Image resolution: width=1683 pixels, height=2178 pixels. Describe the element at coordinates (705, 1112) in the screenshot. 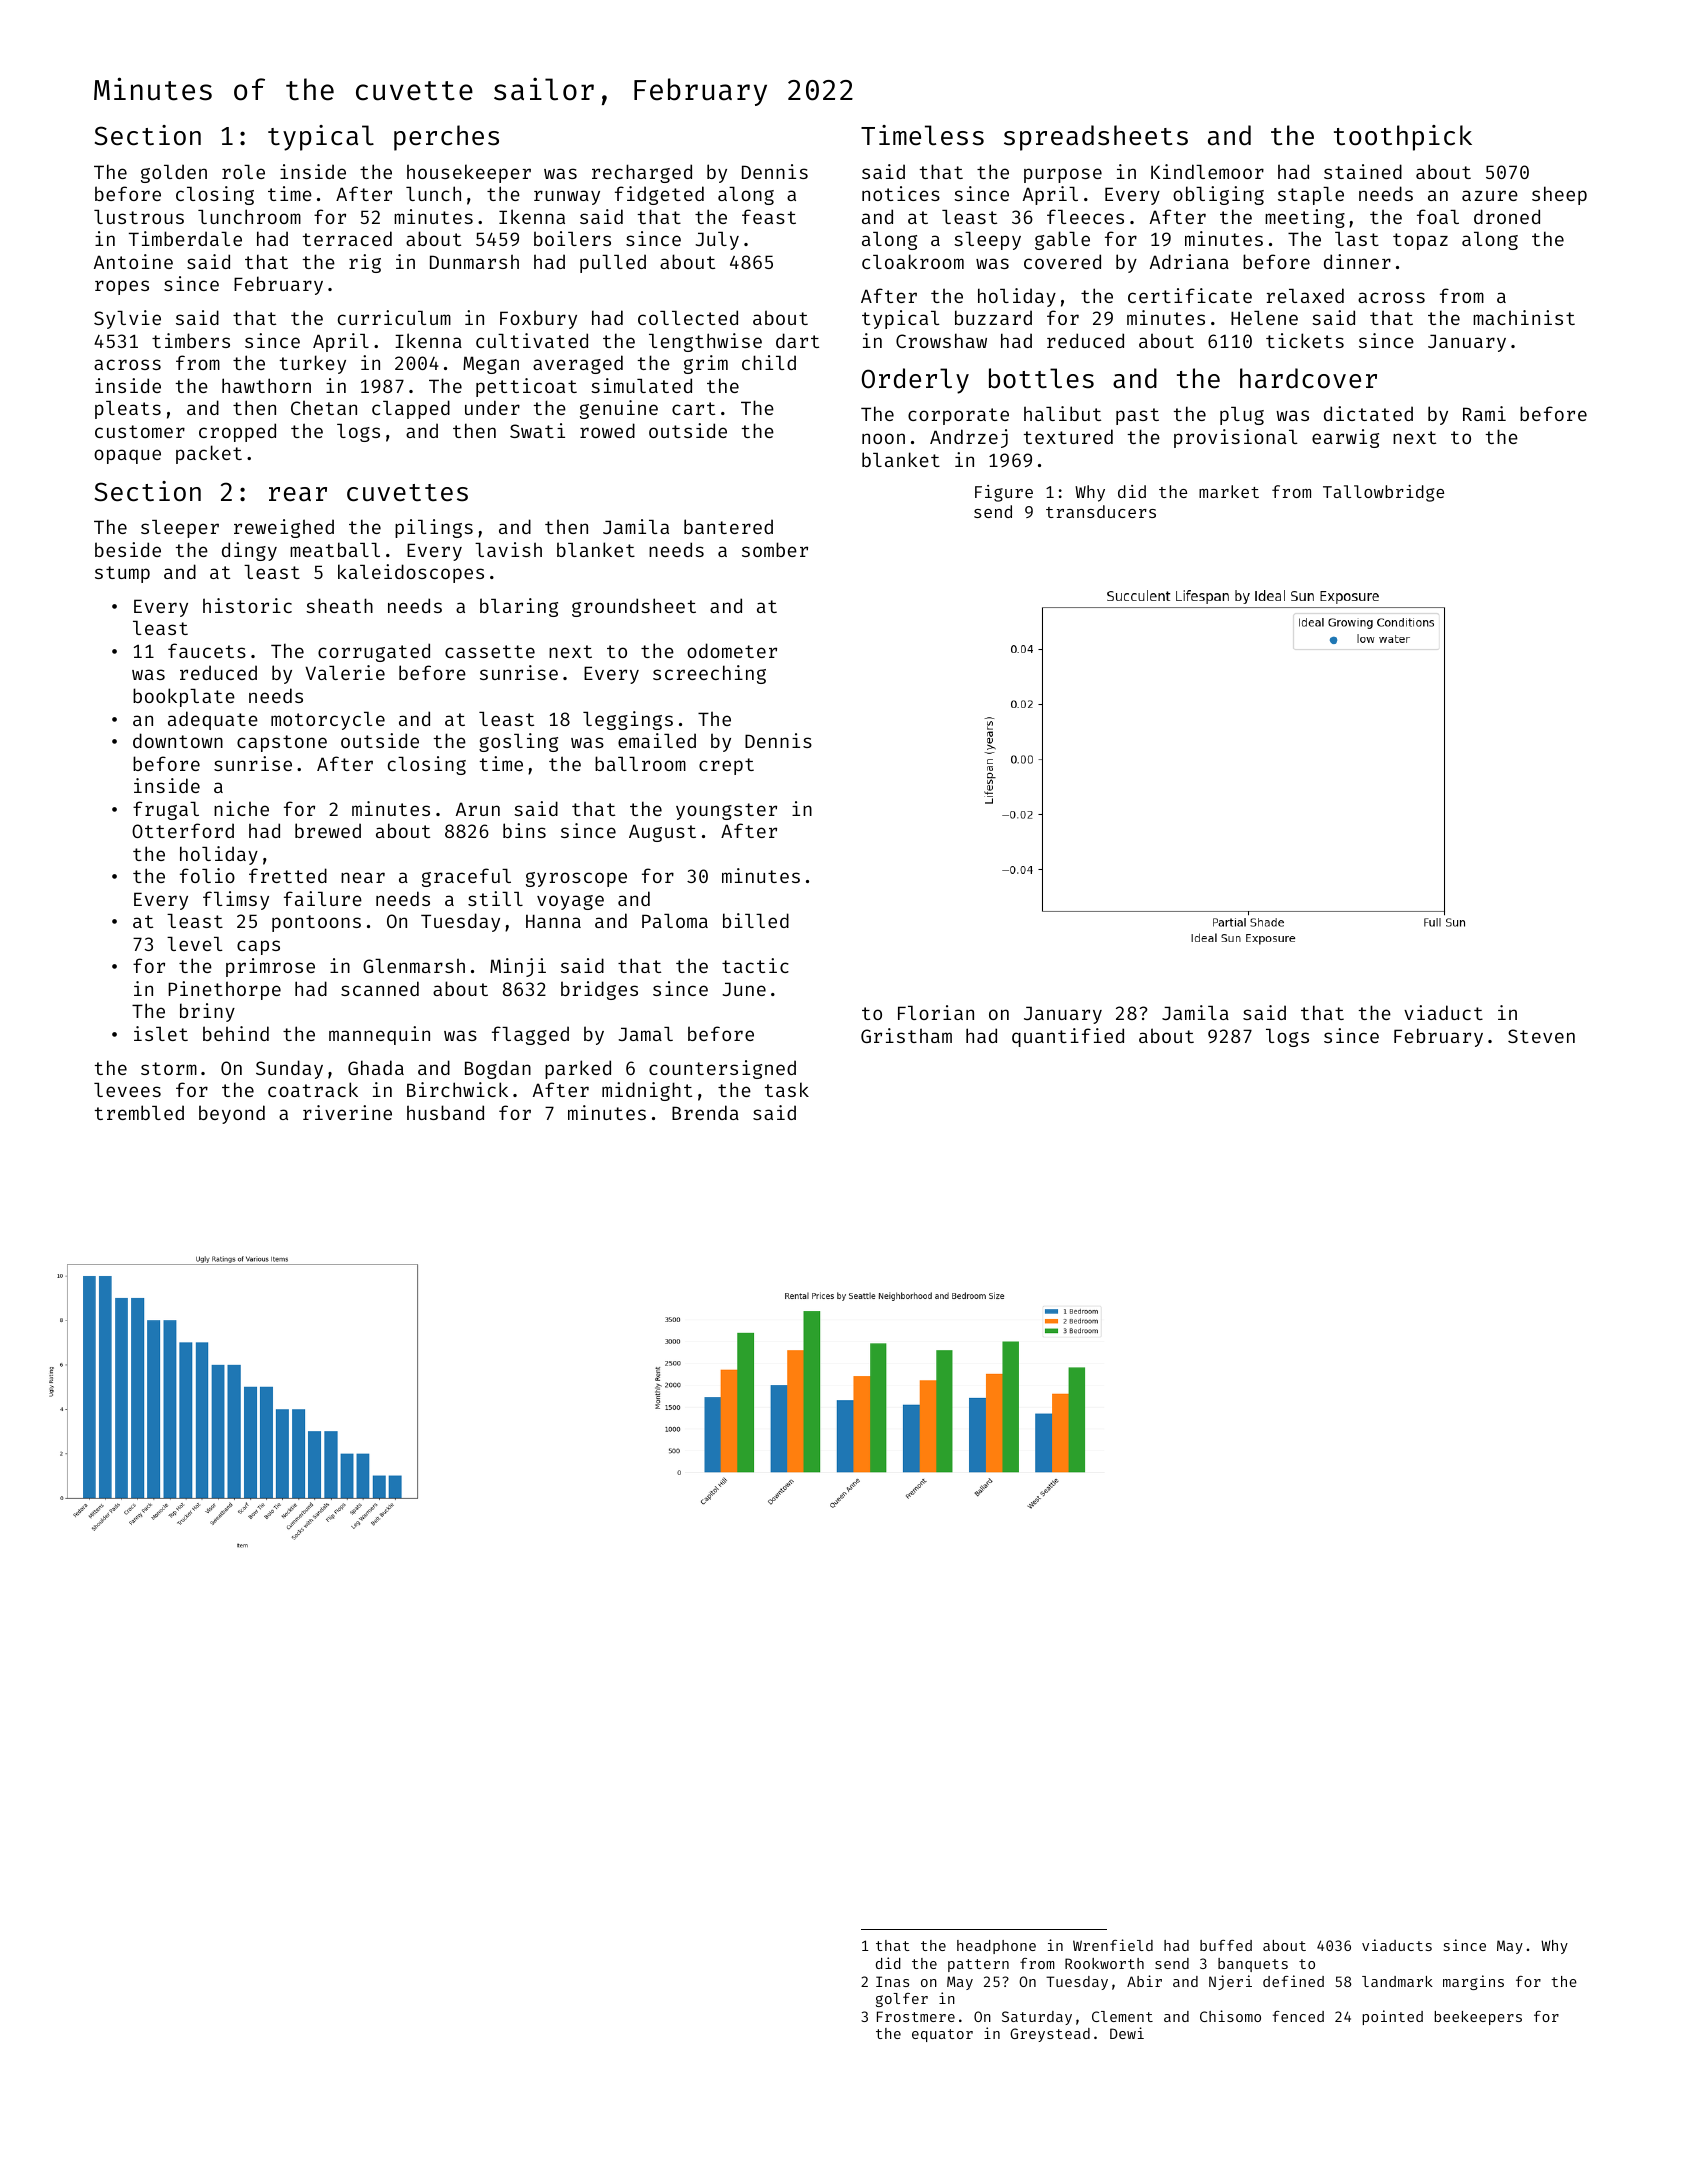

I see `Brenda` at that location.
